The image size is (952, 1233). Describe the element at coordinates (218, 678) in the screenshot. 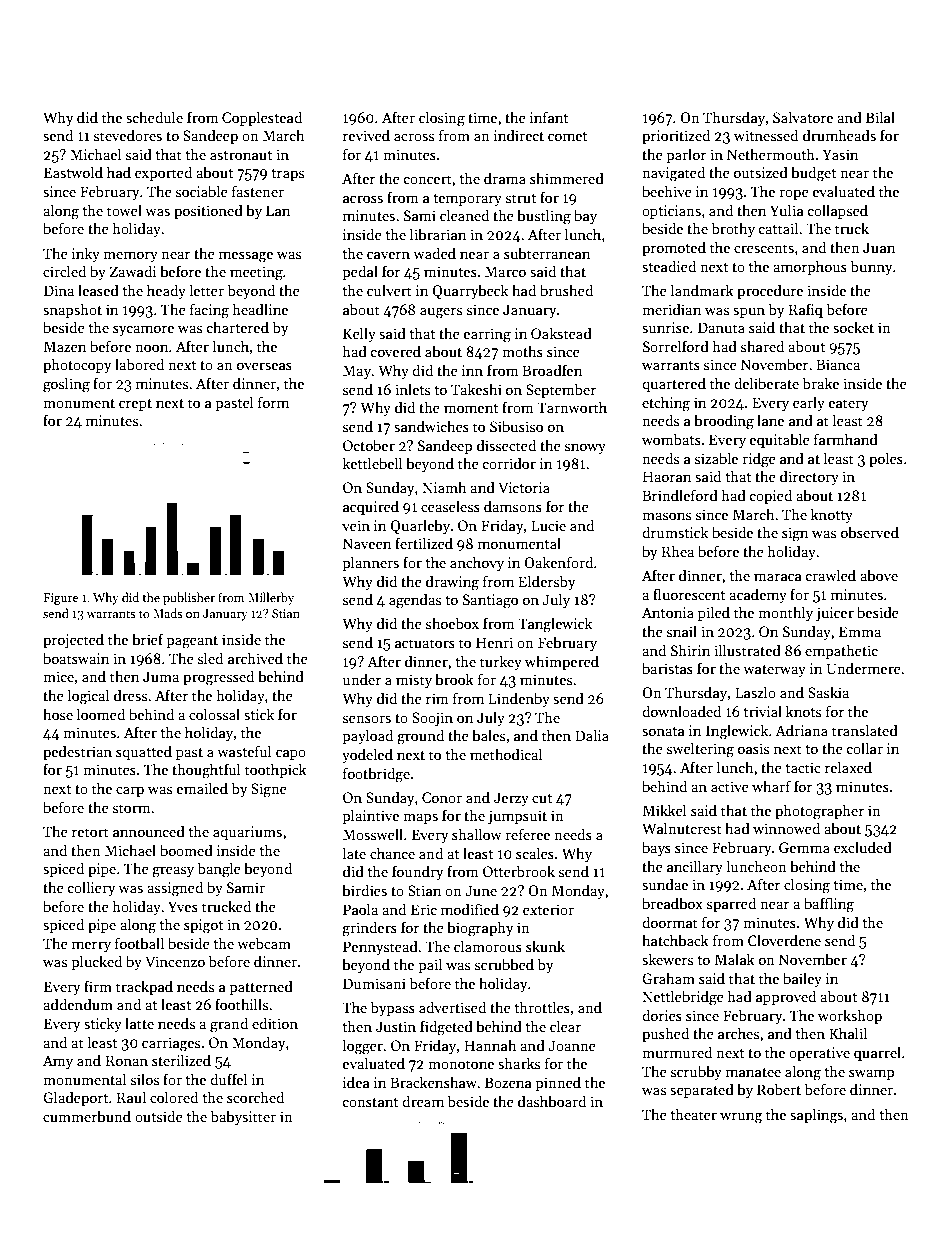

I see `progressed` at that location.
